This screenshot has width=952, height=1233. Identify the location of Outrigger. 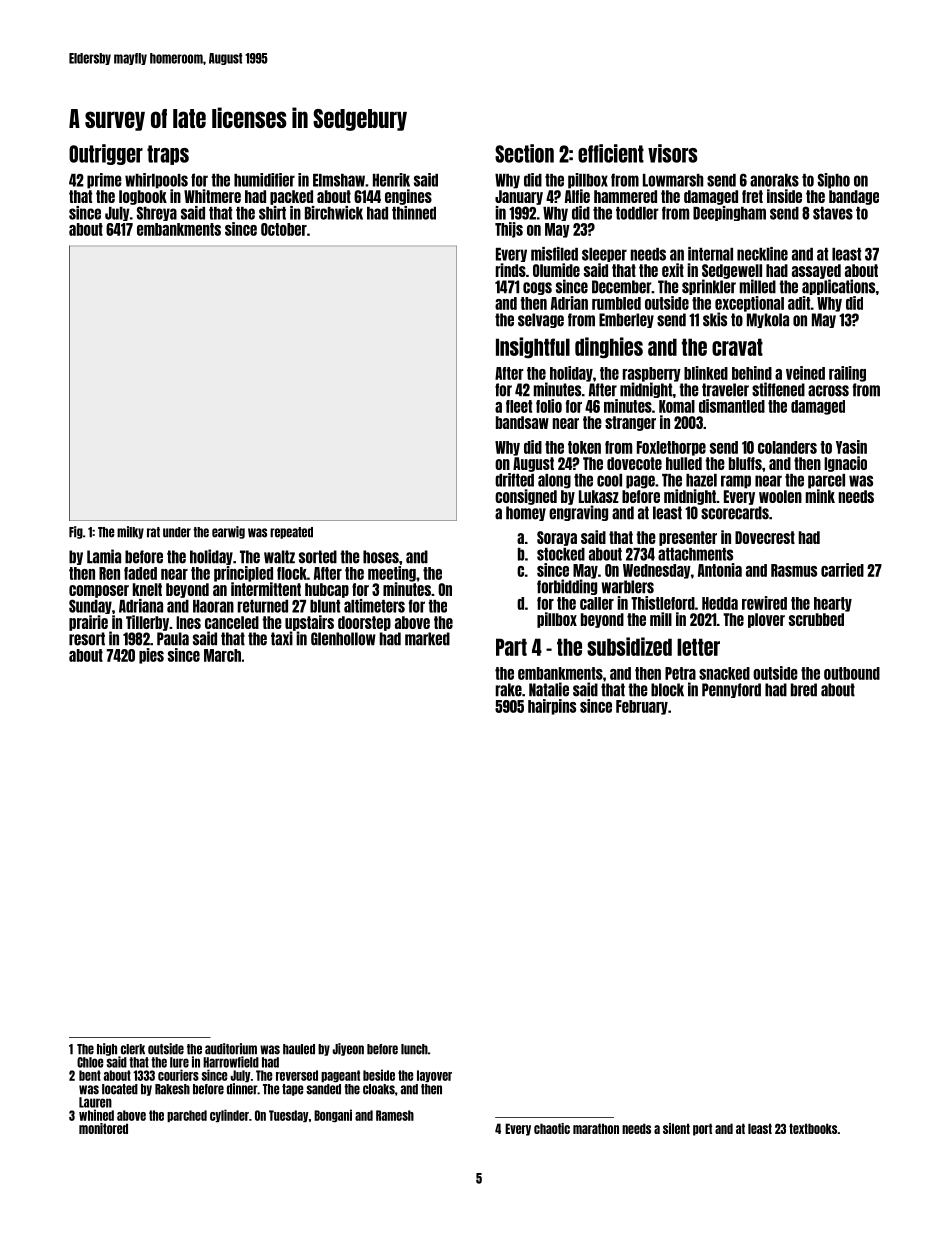
(106, 154).
